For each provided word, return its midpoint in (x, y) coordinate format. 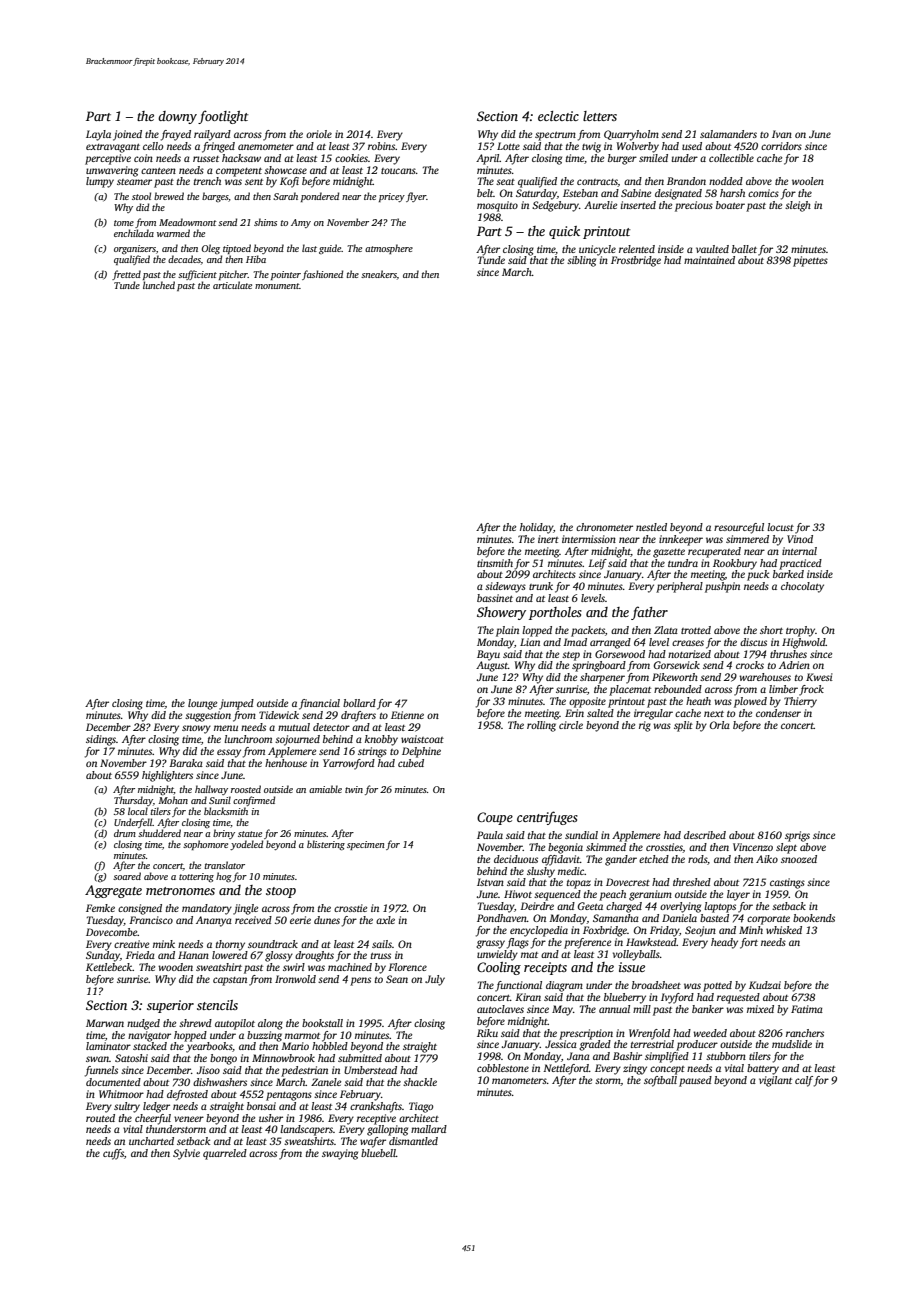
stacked (150, 1046)
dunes (327, 920)
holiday (536, 528)
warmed (173, 233)
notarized (689, 654)
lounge (202, 704)
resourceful (739, 528)
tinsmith (495, 563)
